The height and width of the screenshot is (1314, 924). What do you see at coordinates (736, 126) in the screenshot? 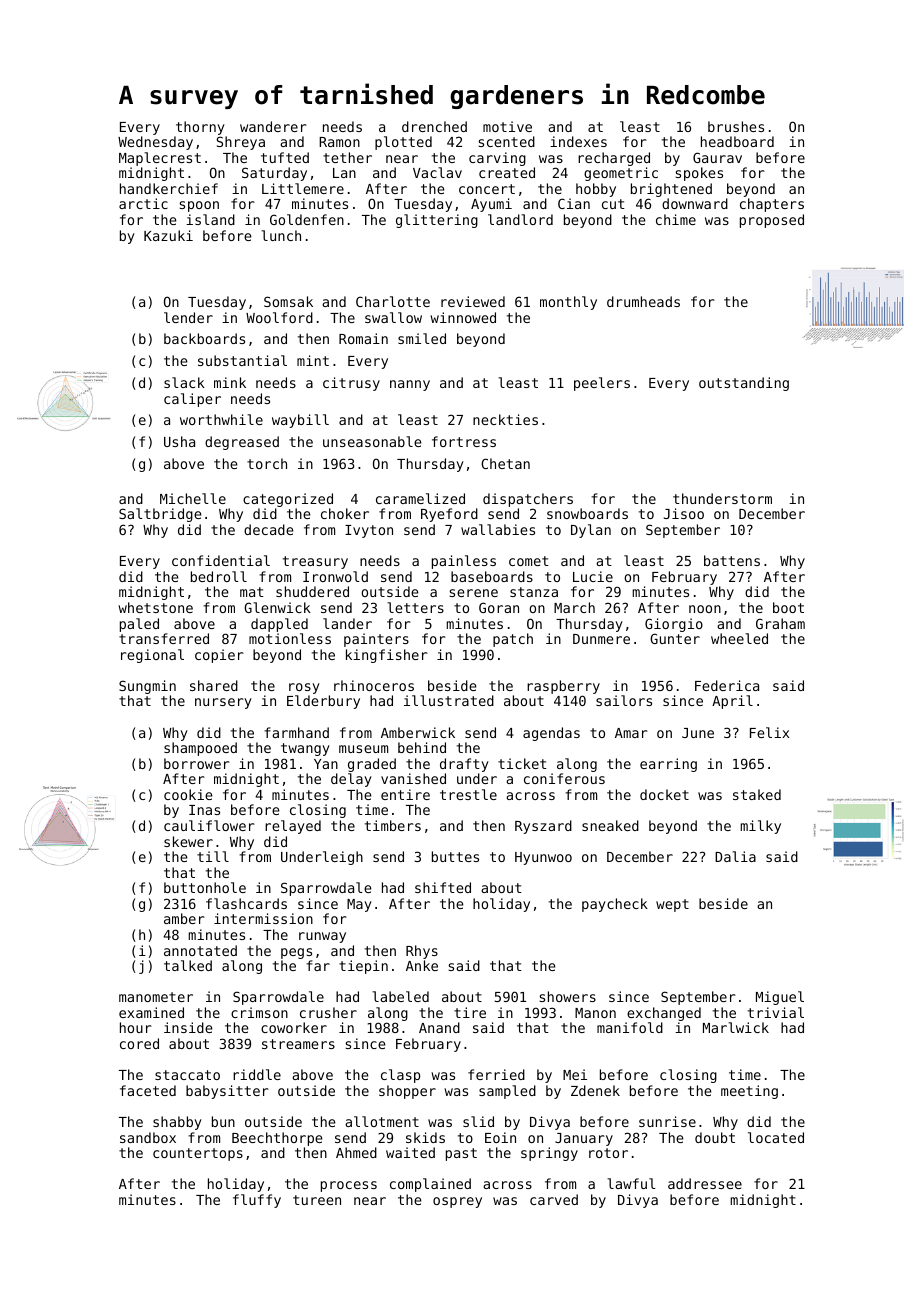
I see `brushes` at bounding box center [736, 126].
